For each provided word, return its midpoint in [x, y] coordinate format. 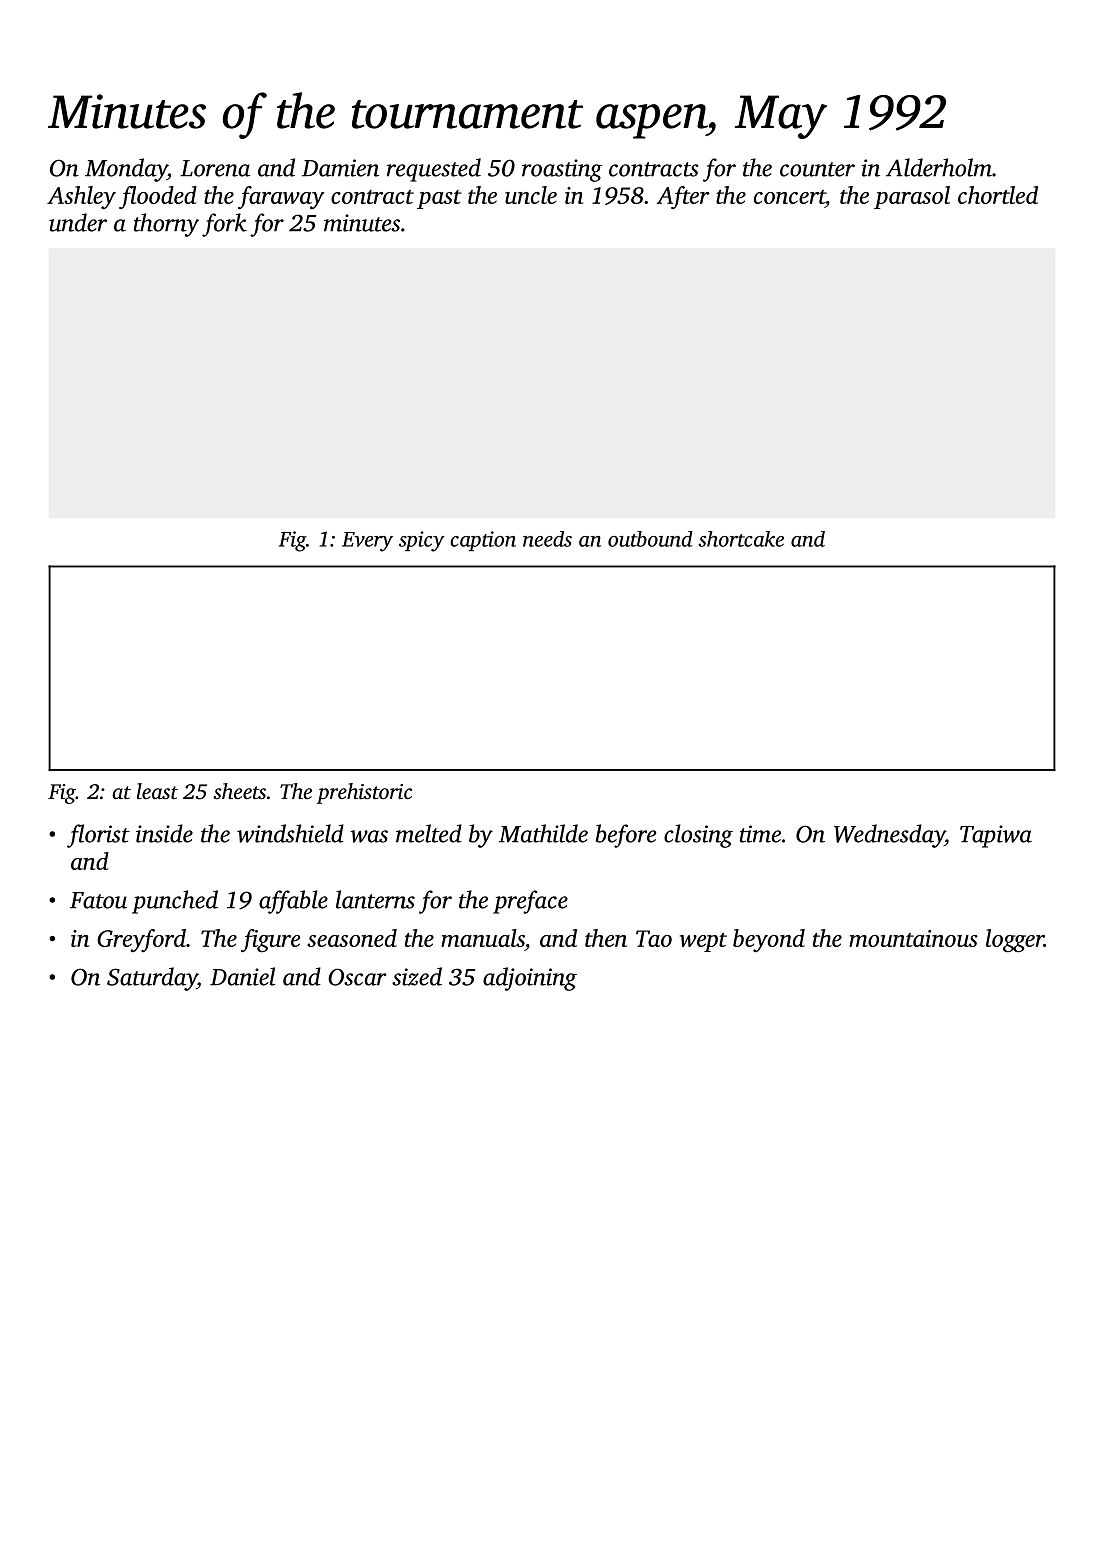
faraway [281, 197]
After [683, 197]
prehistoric [364, 793]
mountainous [913, 938]
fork [224, 225]
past [439, 199]
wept [703, 942]
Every [367, 542]
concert [789, 197]
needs [547, 539]
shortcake [741, 539]
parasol [912, 197]
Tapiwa [996, 836]
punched [175, 902]
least [157, 791]
